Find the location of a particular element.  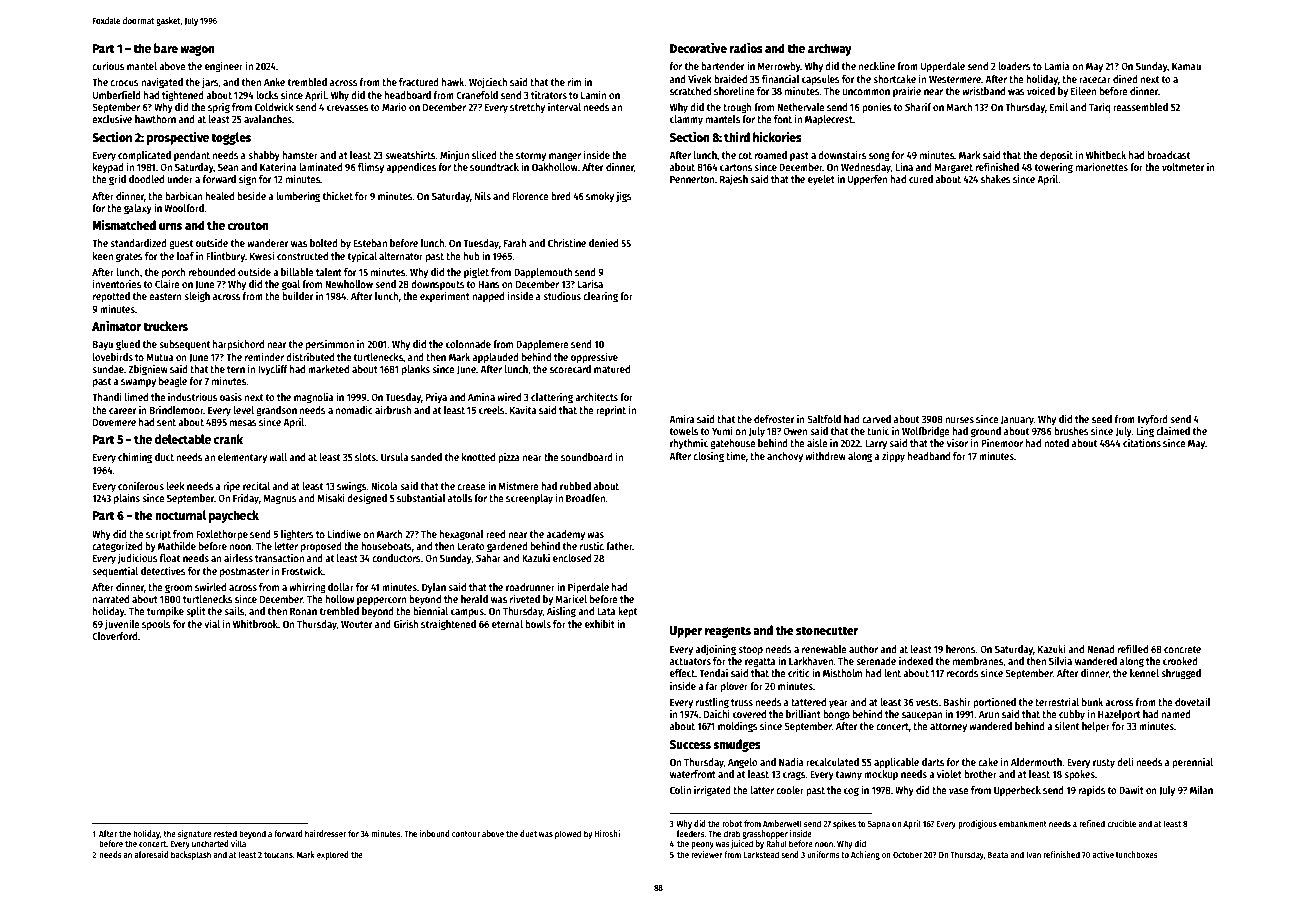

refilled is located at coordinates (1133, 649).
